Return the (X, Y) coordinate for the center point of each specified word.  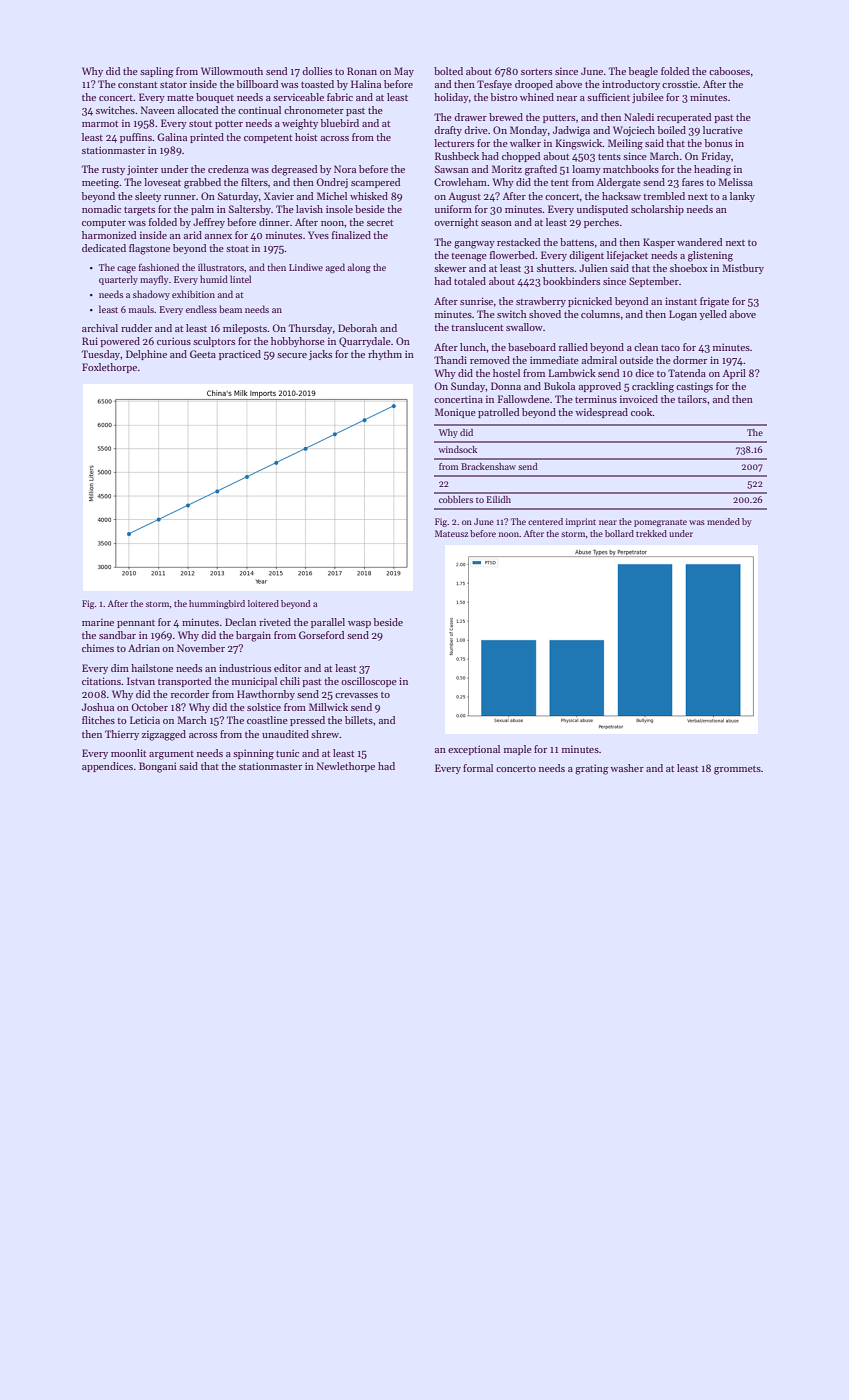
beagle (643, 72)
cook (642, 412)
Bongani (158, 767)
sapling (157, 72)
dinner (274, 222)
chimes (98, 648)
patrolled (498, 413)
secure (292, 355)
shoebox (688, 268)
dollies (317, 71)
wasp (359, 624)
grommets (737, 770)
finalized (351, 235)
